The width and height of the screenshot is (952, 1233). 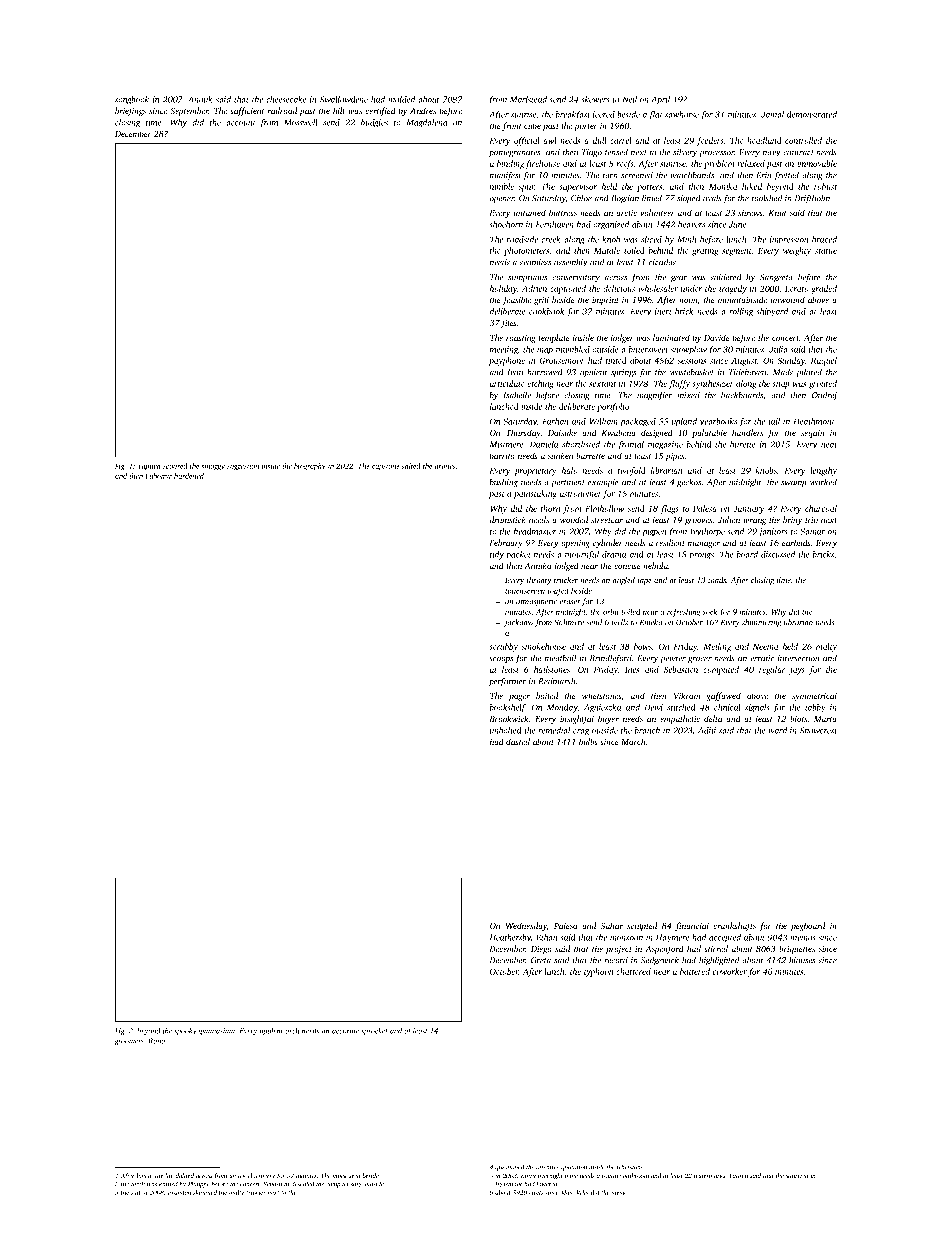 What do you see at coordinates (547, 937) in the screenshot?
I see `Ethan` at bounding box center [547, 937].
